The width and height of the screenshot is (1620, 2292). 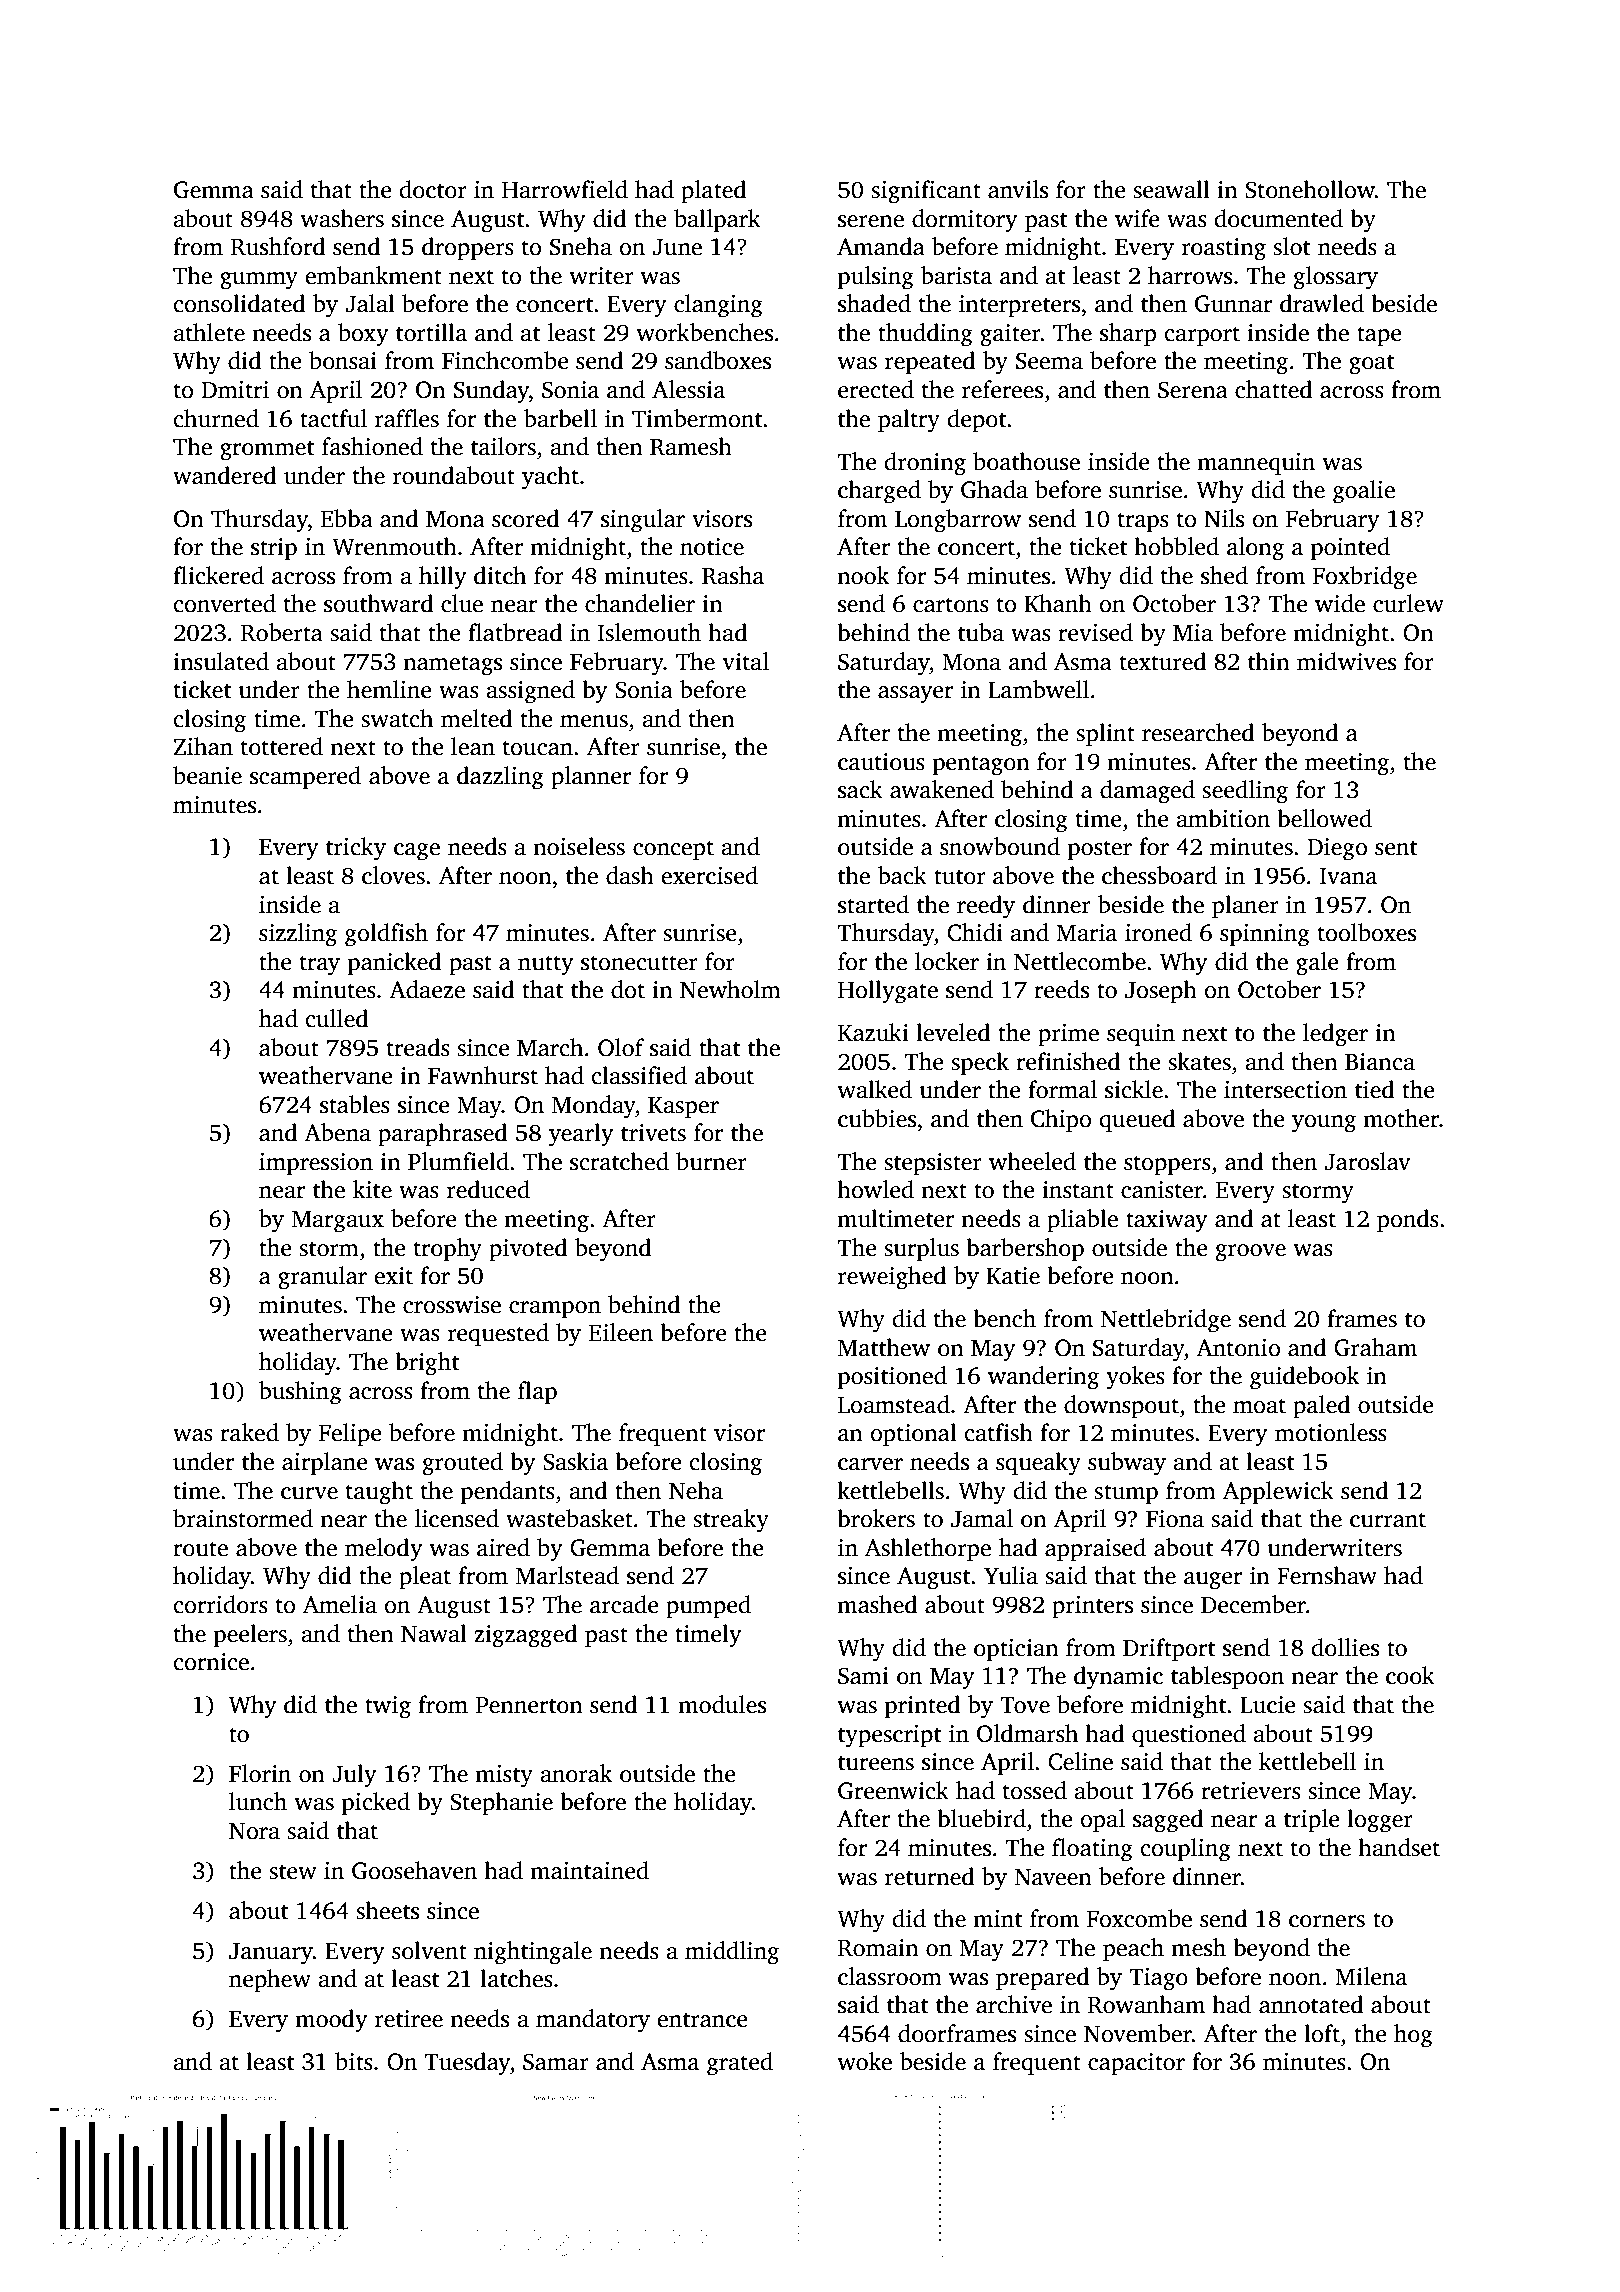 What do you see at coordinates (322, 1278) in the screenshot?
I see `granular` at bounding box center [322, 1278].
